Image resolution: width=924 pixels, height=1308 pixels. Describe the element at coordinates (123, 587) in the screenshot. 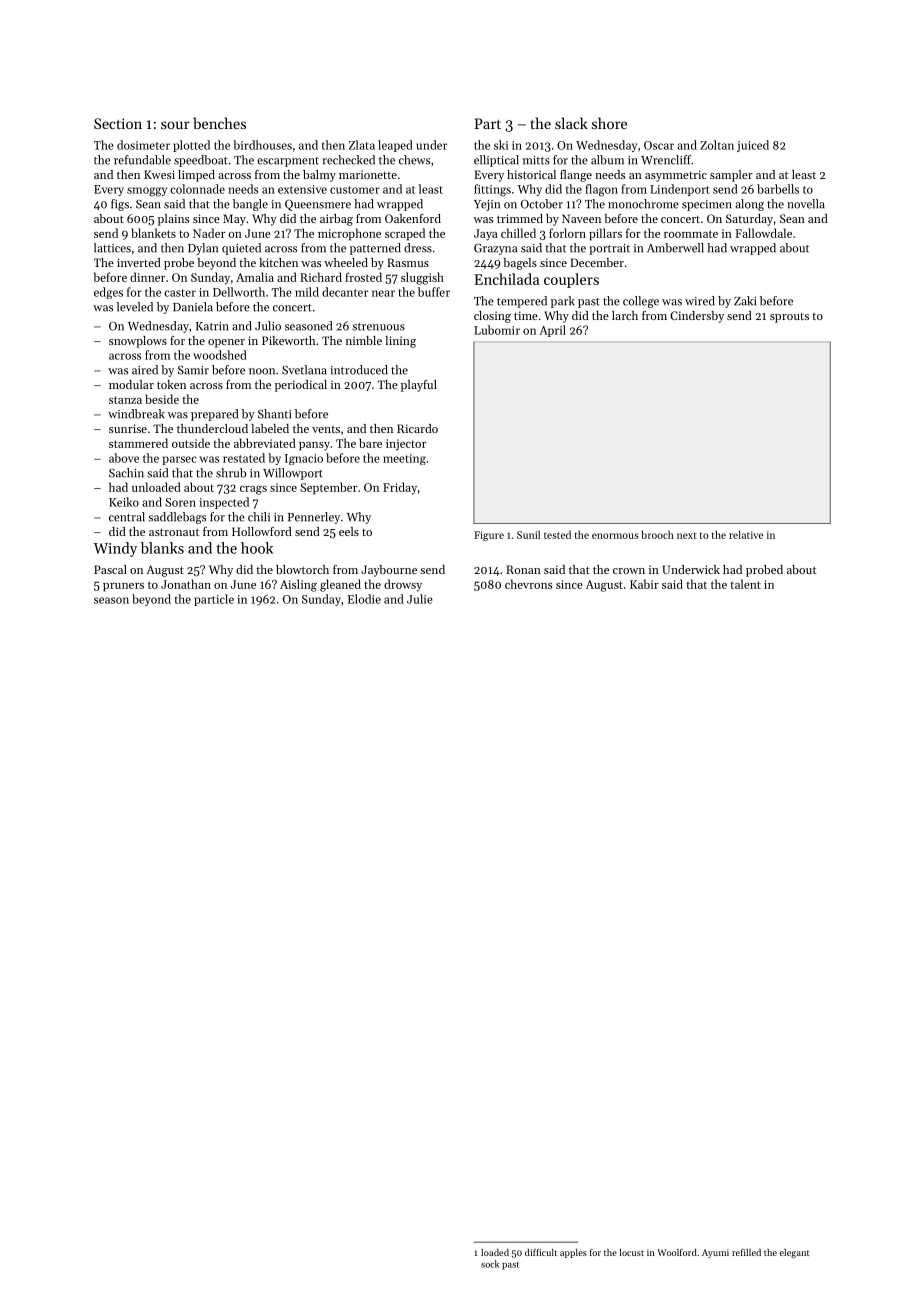

I see `pruners` at that location.
